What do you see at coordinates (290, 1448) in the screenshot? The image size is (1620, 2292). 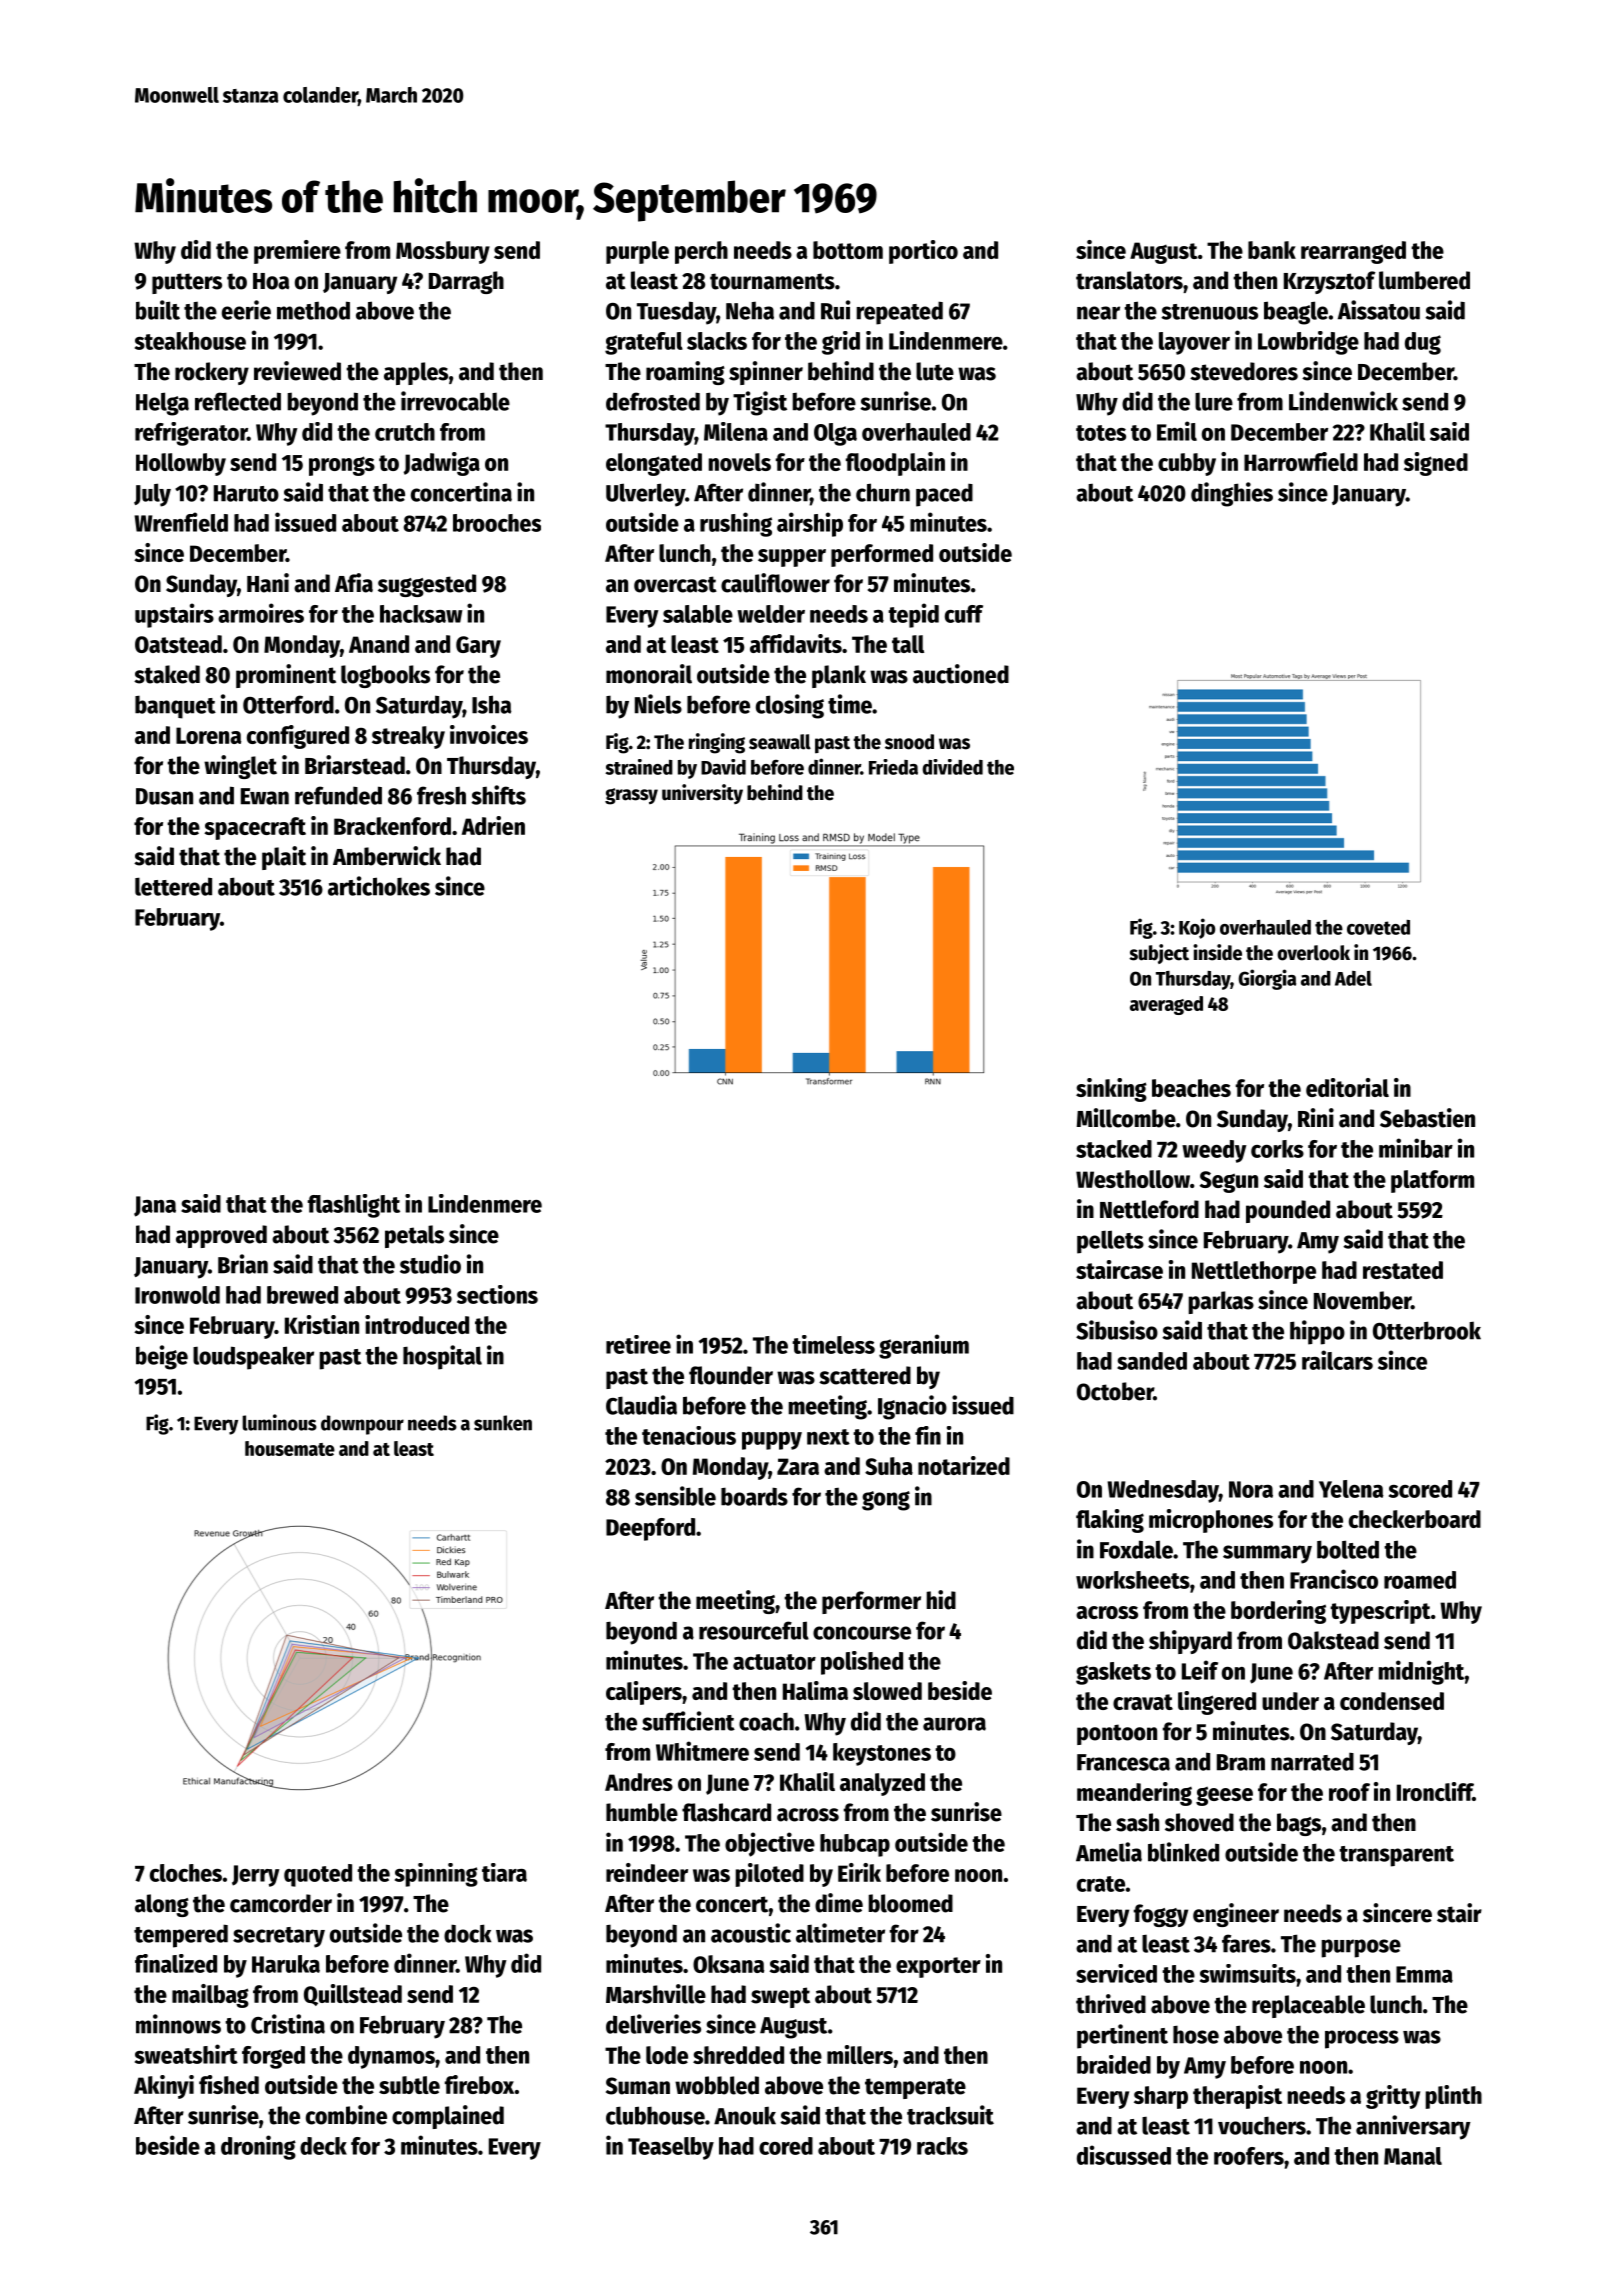 I see `housemate` at bounding box center [290, 1448].
